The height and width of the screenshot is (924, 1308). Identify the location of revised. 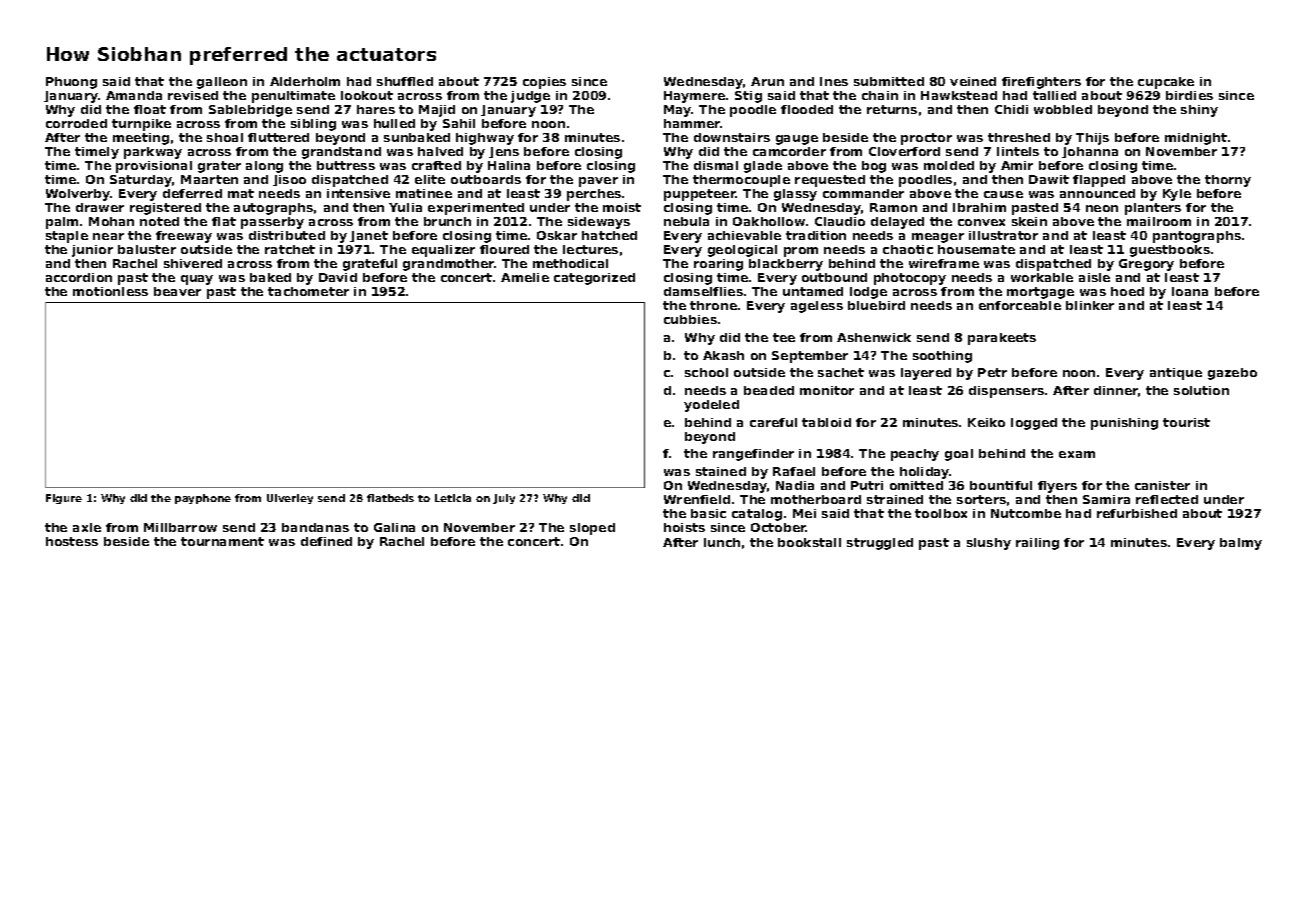
(193, 95).
